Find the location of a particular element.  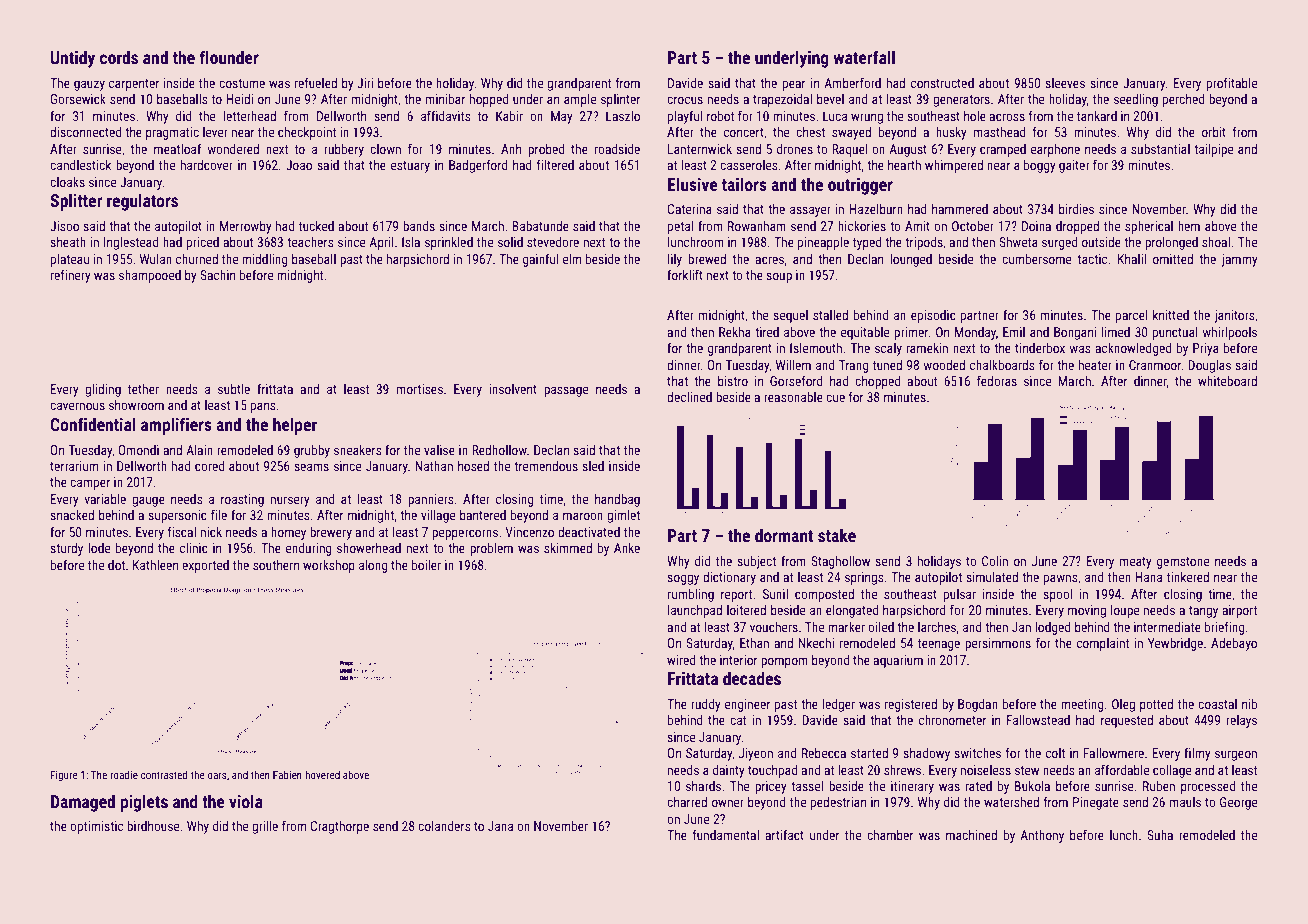

mortises is located at coordinates (420, 389).
